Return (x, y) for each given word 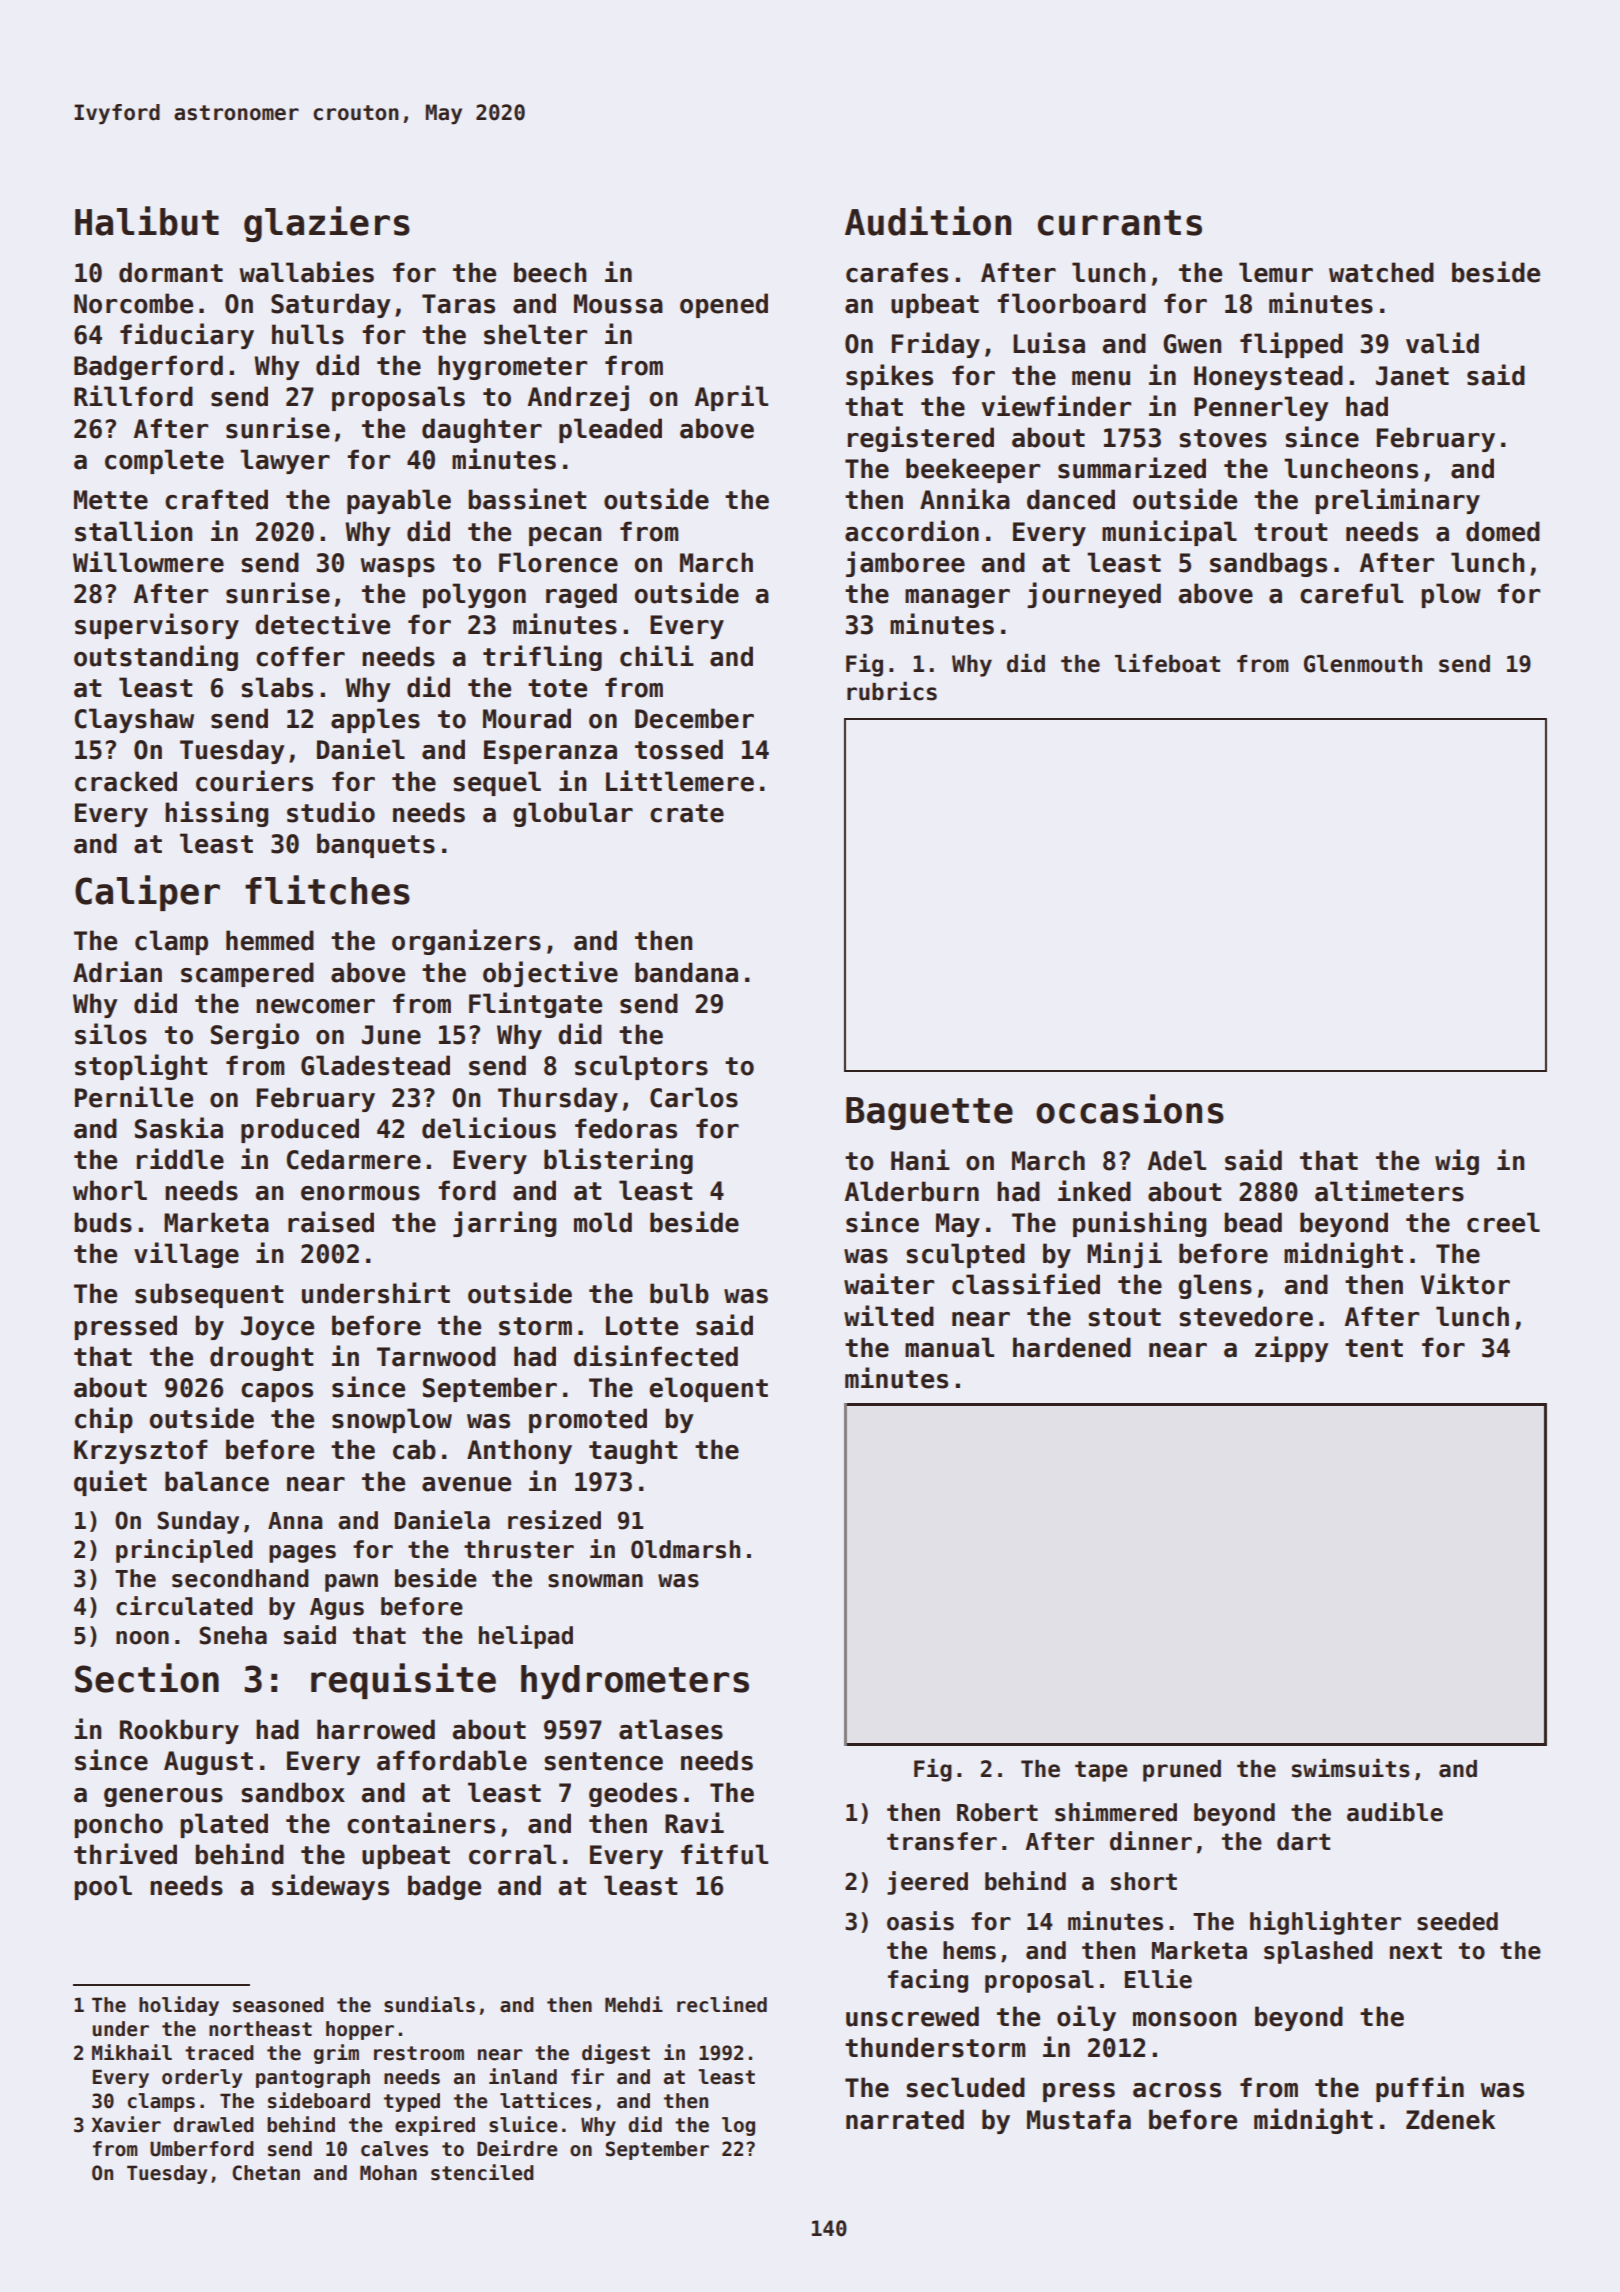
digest (616, 2054)
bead (1253, 1222)
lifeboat (1167, 663)
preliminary (1397, 501)
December (694, 718)
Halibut (147, 221)
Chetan (266, 2173)
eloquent (708, 1389)
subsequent (209, 1295)
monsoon (1184, 2019)
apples (375, 720)
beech (550, 272)
